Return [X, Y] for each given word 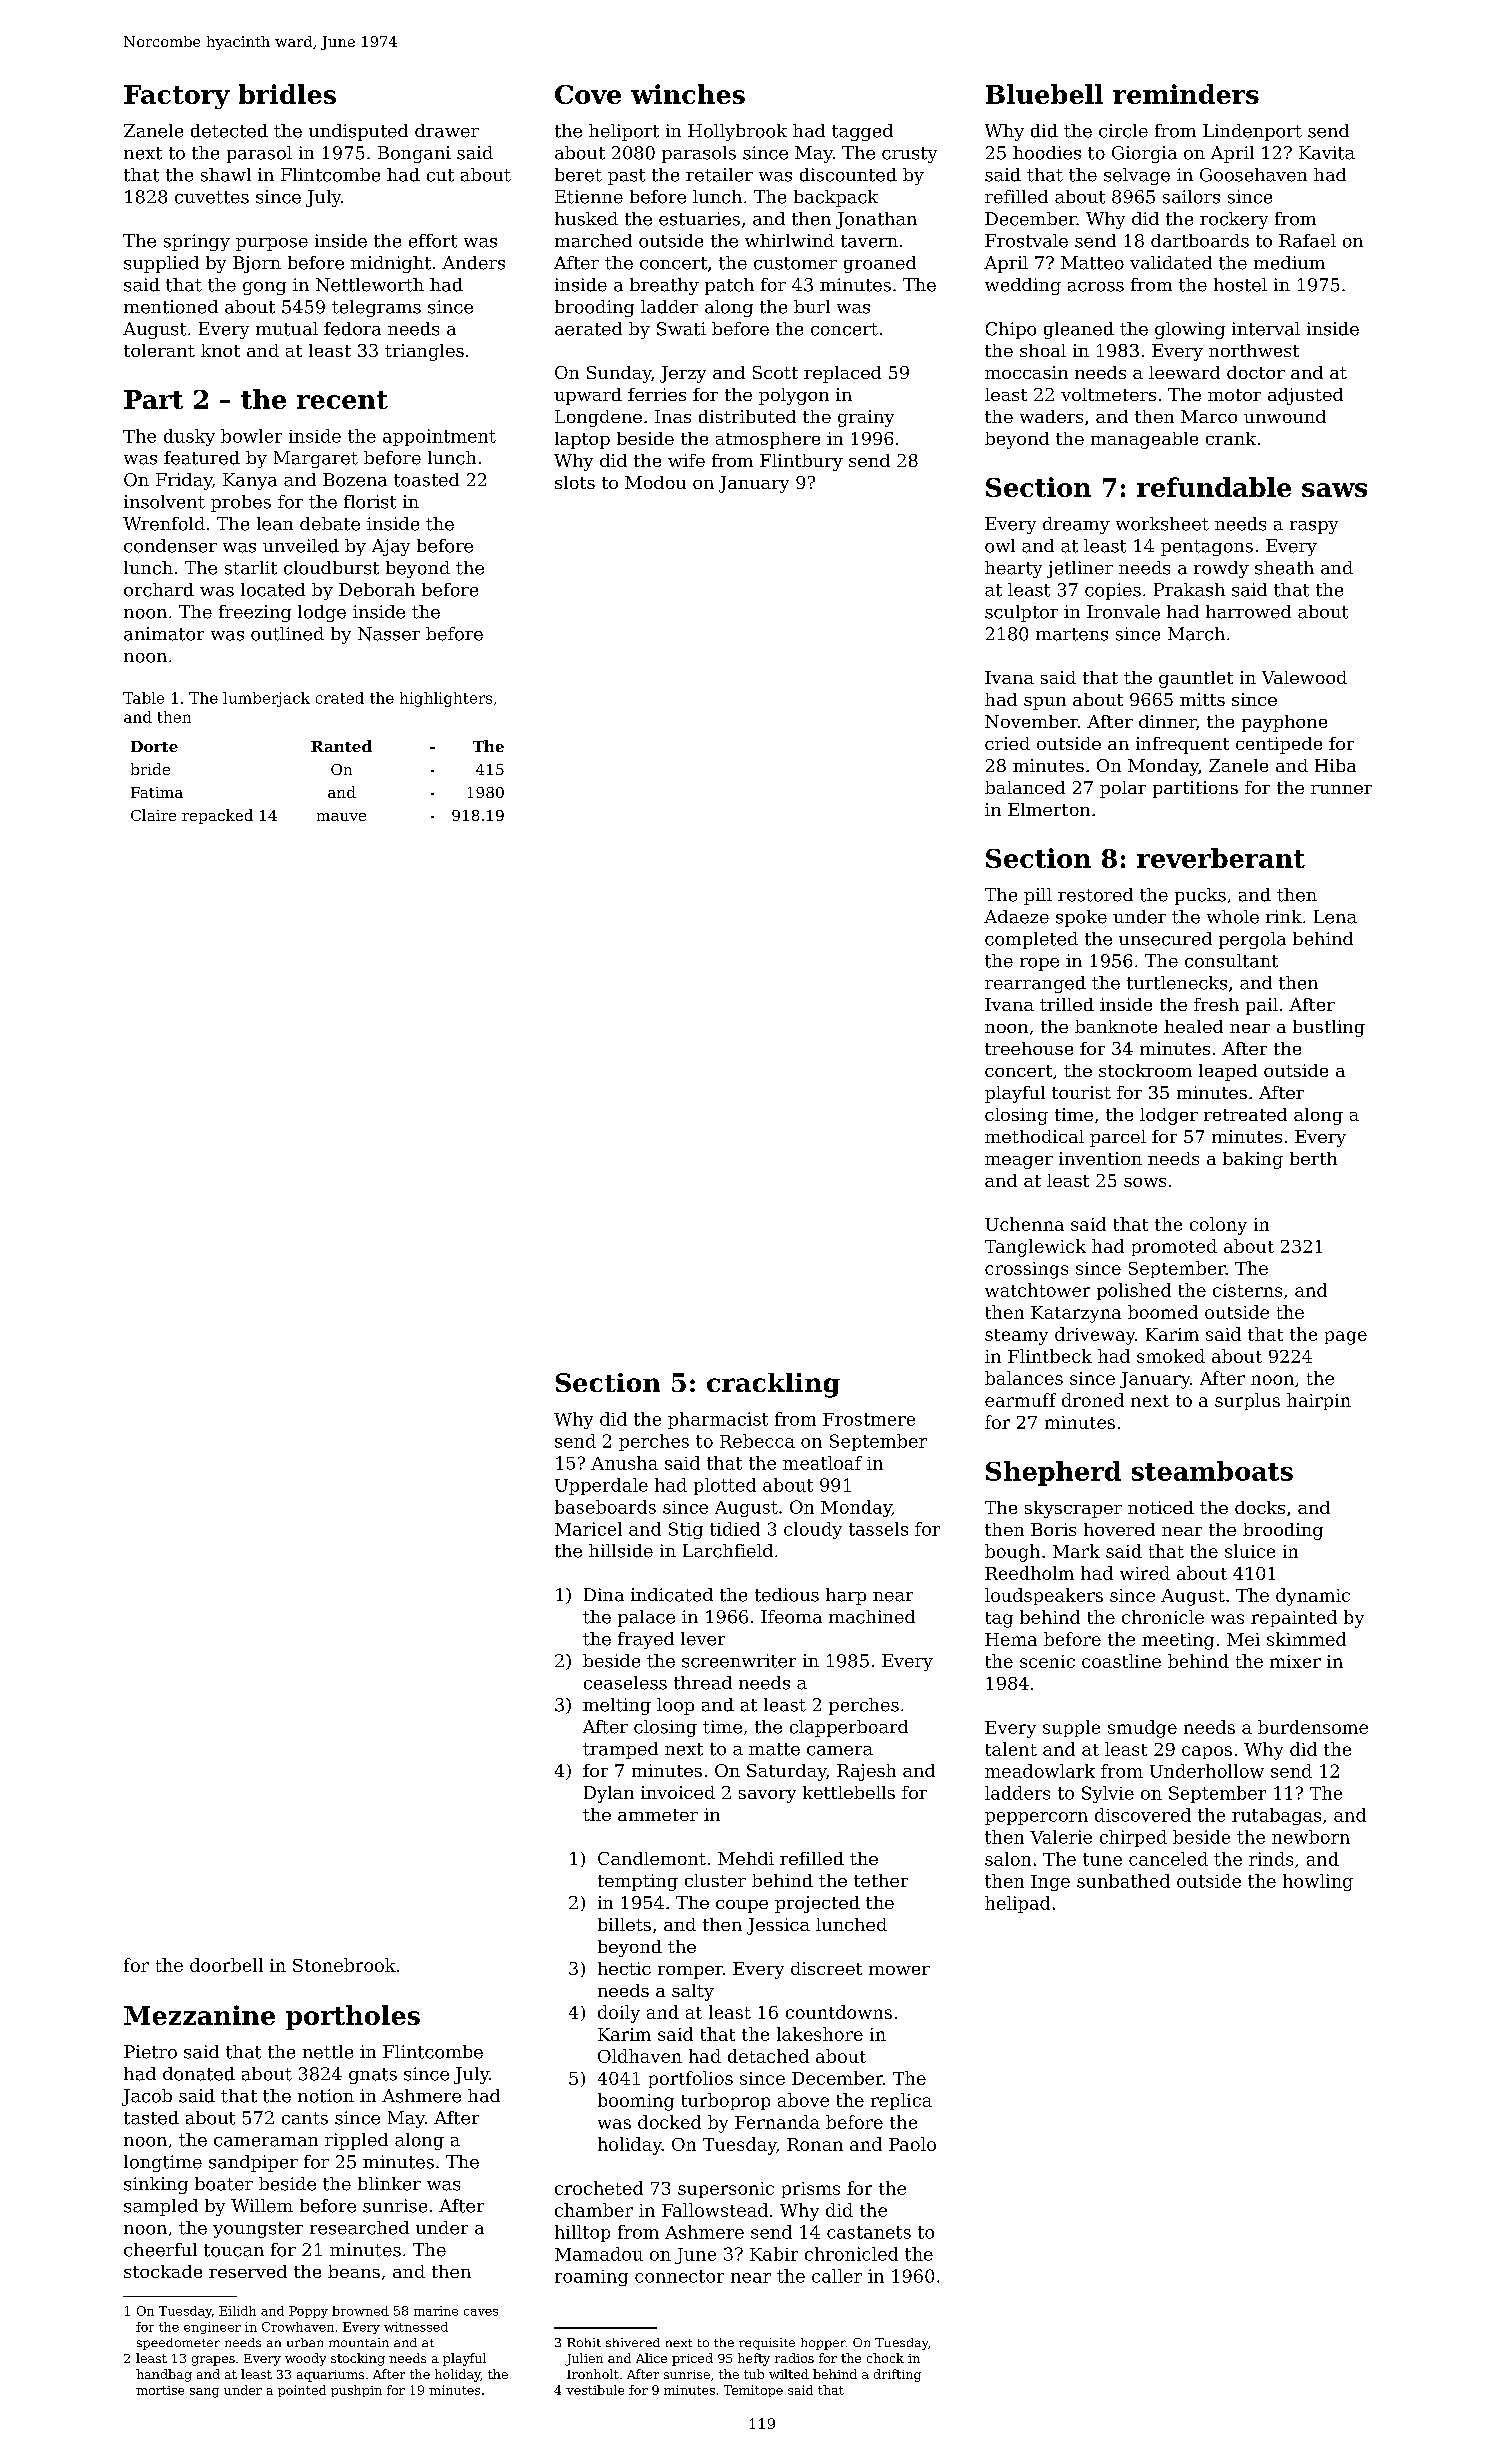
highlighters [446, 699]
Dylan [609, 1794]
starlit [251, 568]
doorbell [226, 1965]
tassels [878, 1529]
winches [688, 94]
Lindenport [1252, 132]
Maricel [588, 1529]
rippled [356, 2141]
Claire [153, 815]
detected [229, 131]
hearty [1013, 569]
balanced [1025, 787]
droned [1093, 1400]
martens [1072, 634]
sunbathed [1123, 1881]
